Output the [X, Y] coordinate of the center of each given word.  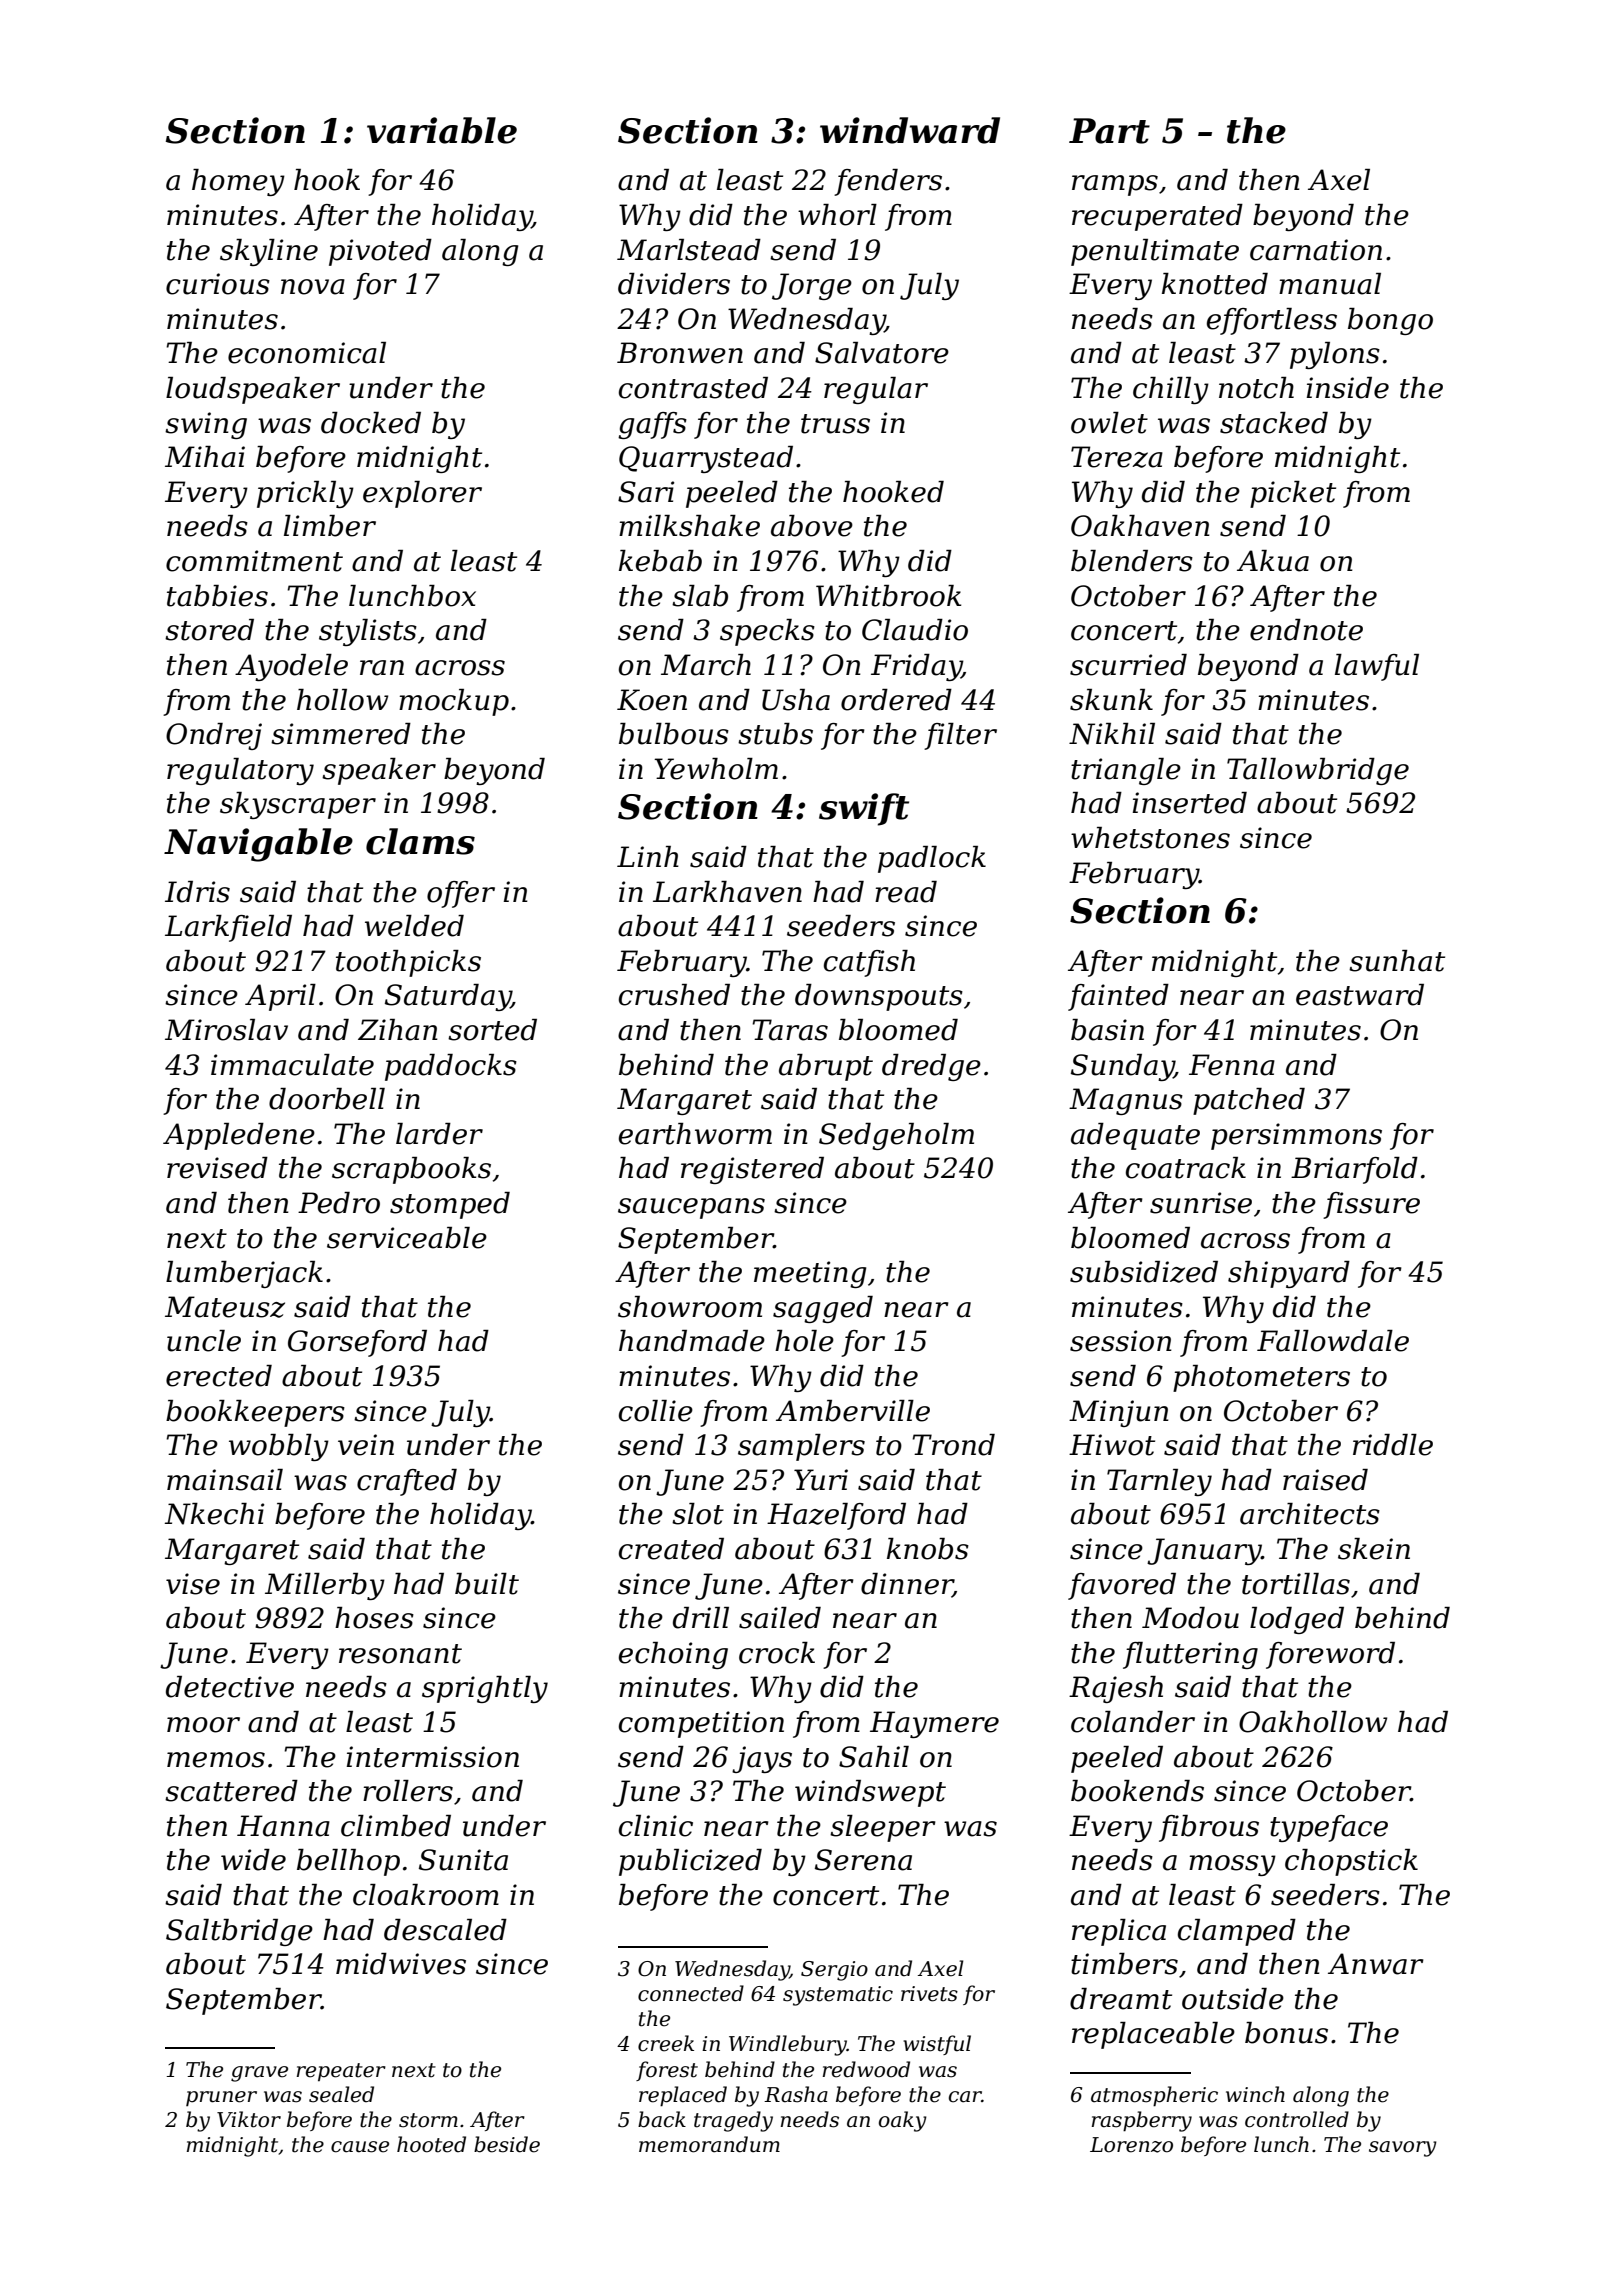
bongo [1390, 321]
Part [1109, 131]
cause [360, 2147]
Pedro [339, 1203]
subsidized [1144, 1272]
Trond [953, 1445]
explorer [422, 494]
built [487, 1584]
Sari [646, 492]
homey [238, 182]
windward [910, 130]
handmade [692, 1341]
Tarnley [1159, 1482]
